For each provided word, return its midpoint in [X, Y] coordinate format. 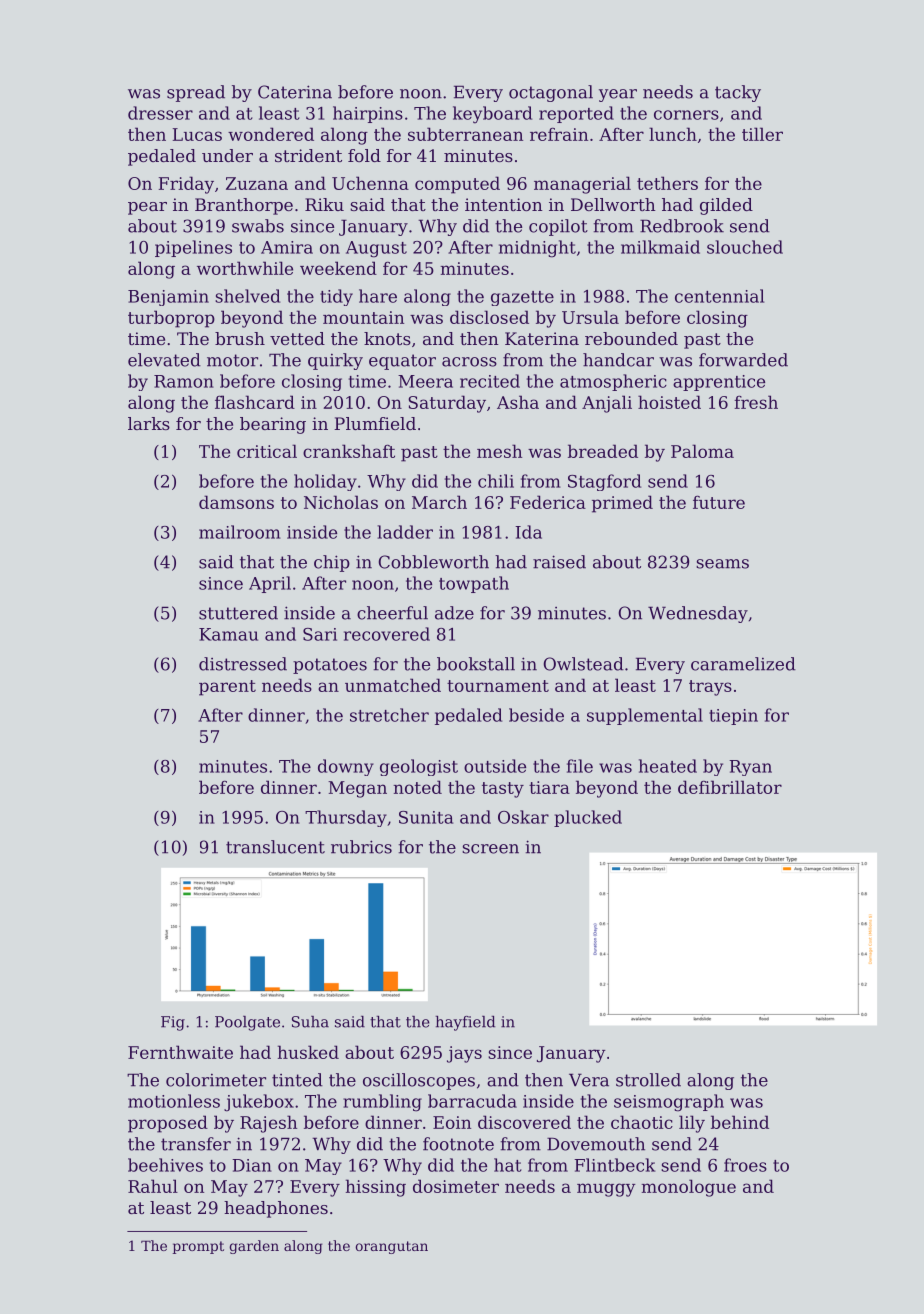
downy [346, 767]
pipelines [193, 248]
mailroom [240, 532]
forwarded [743, 360]
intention [504, 204]
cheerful [392, 613]
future [719, 502]
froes [745, 1165]
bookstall [476, 664]
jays [464, 1054]
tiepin [733, 717]
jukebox [259, 1103]
